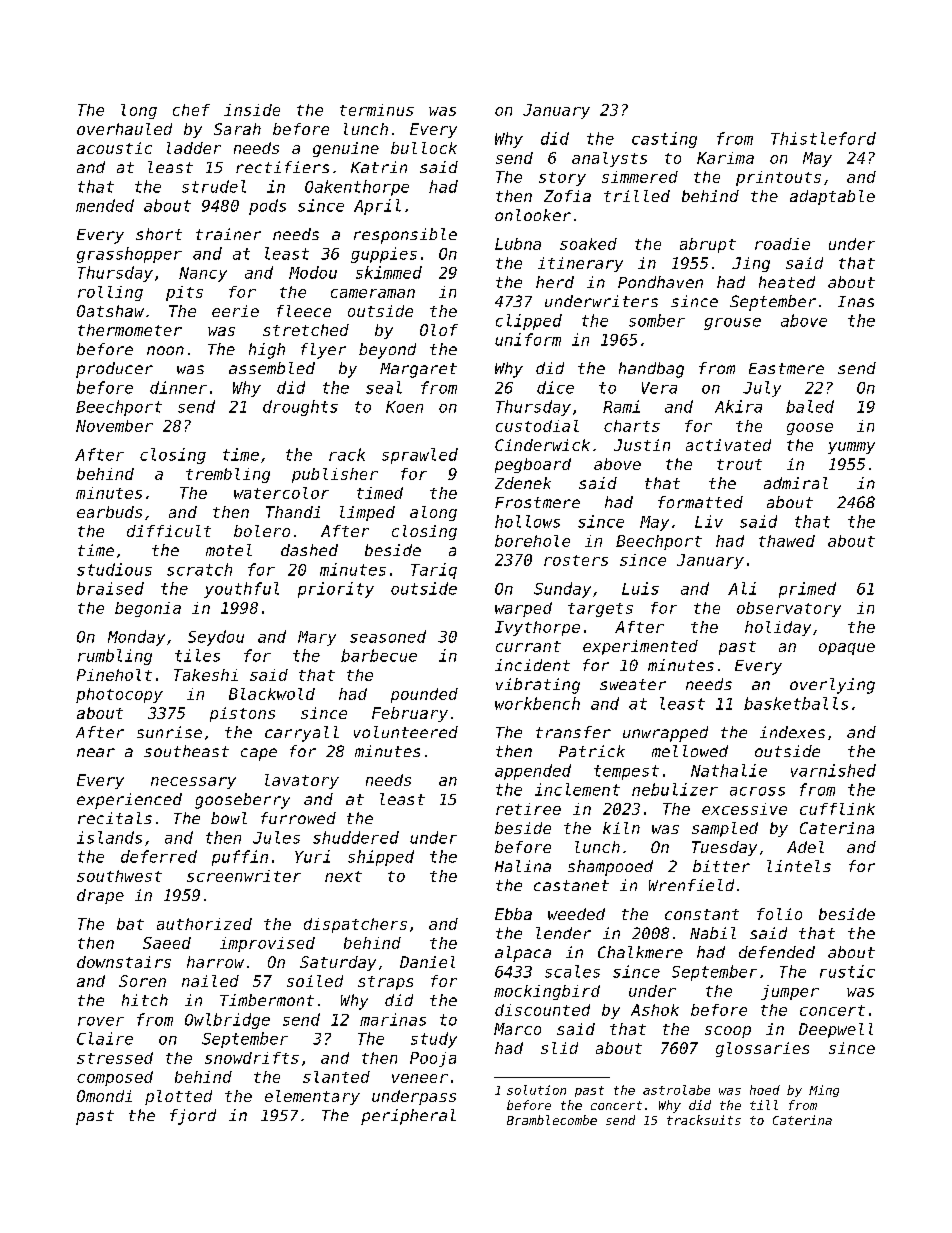 This image has width=952, height=1233. I want to click on casting, so click(664, 140).
